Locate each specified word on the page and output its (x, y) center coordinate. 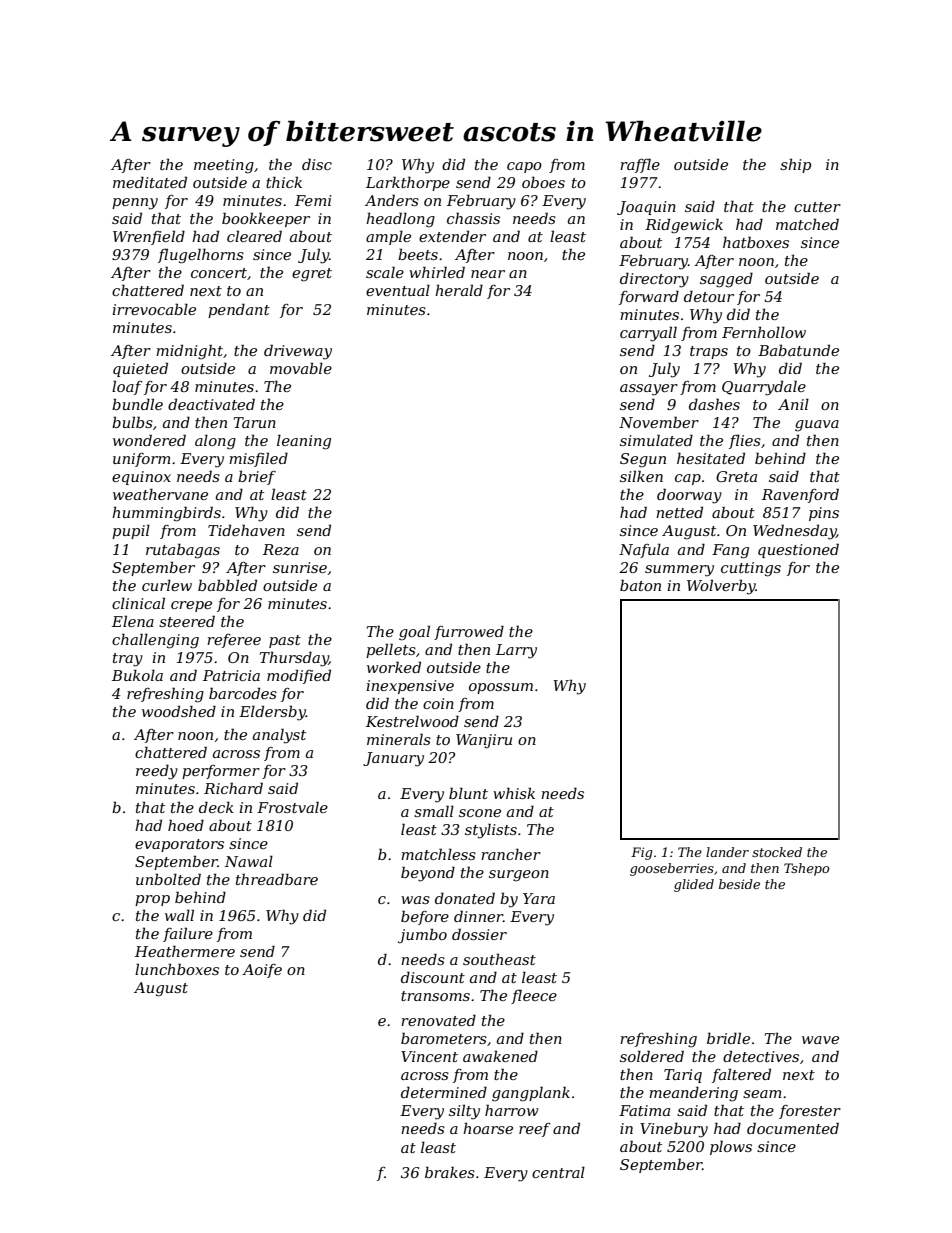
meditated (150, 182)
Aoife (262, 971)
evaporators (179, 845)
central (558, 1172)
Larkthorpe (408, 183)
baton (640, 585)
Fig (642, 853)
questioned (798, 550)
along (215, 442)
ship (795, 165)
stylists (491, 831)
